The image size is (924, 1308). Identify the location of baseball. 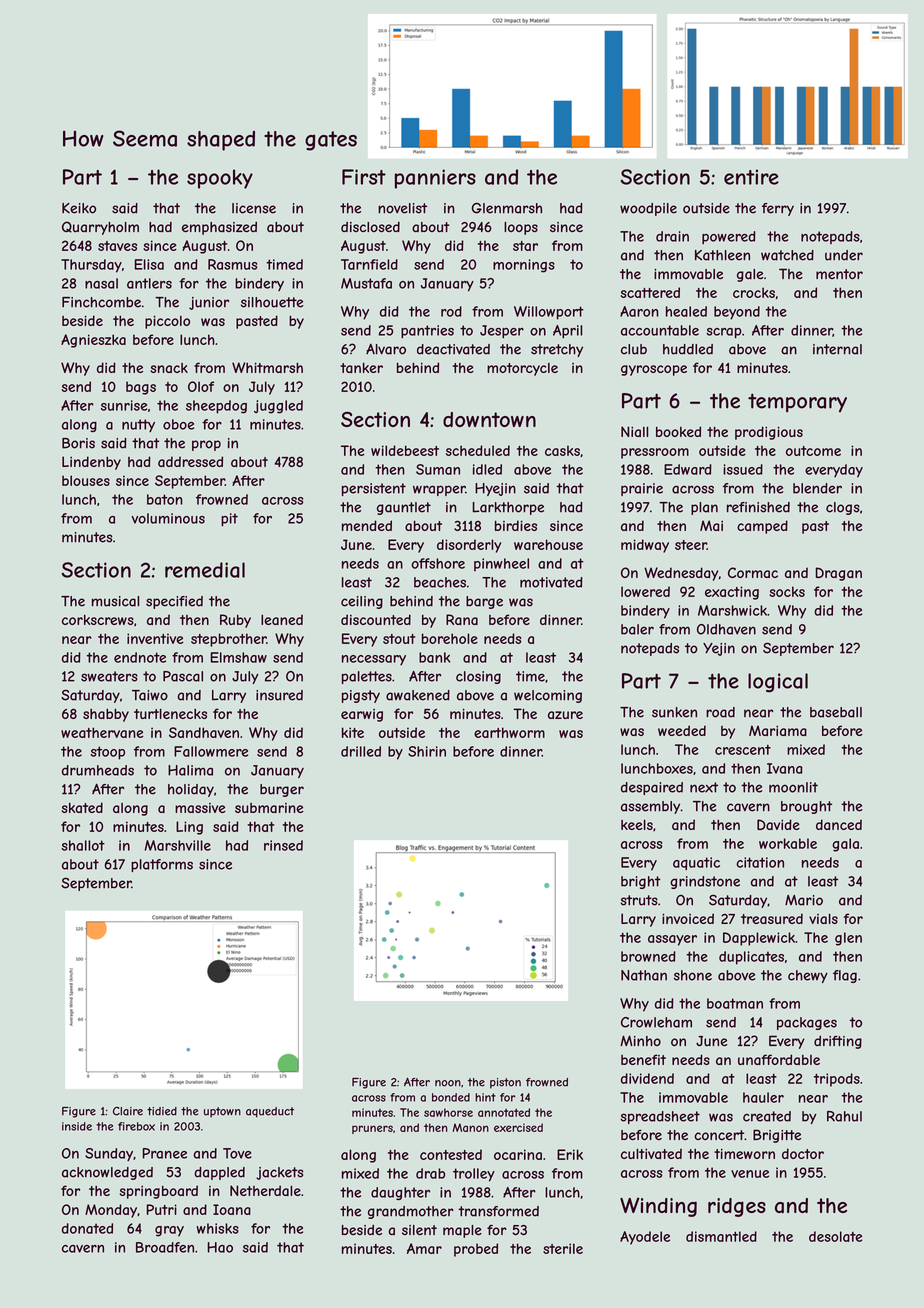
(836, 712).
